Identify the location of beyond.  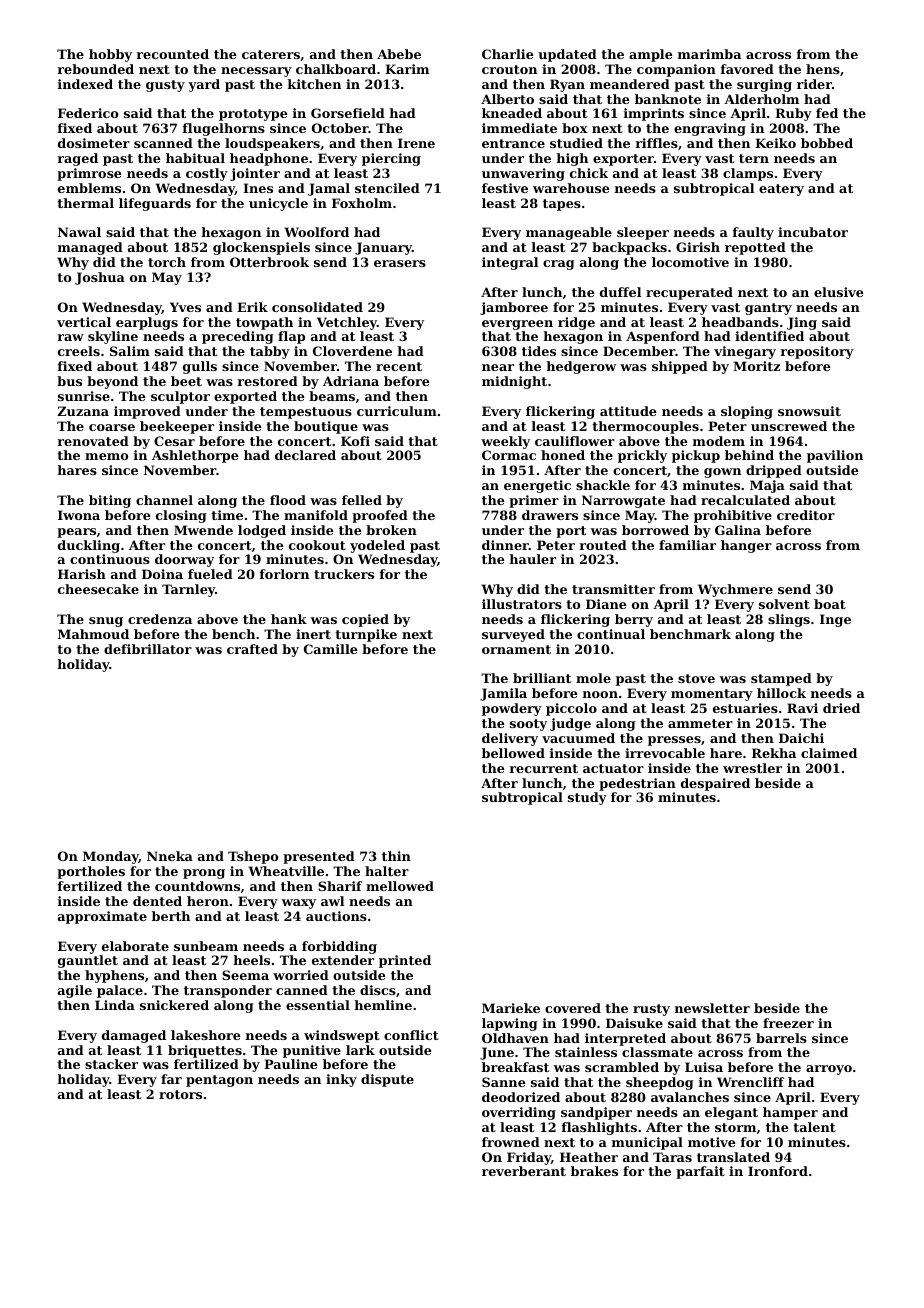
(112, 382).
